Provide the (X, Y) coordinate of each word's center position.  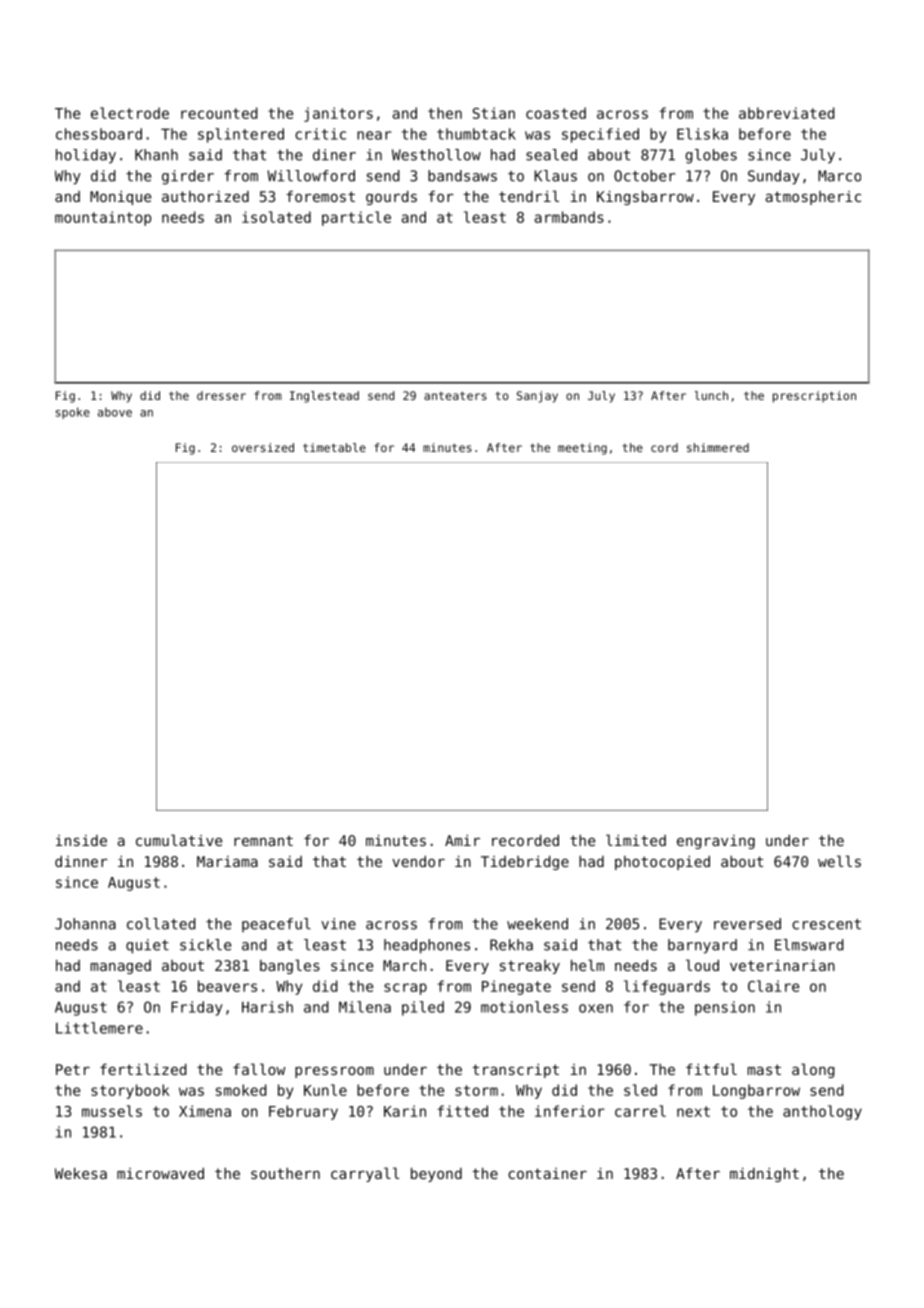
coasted (556, 113)
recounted (219, 113)
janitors (338, 114)
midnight (764, 1175)
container (547, 1173)
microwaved (160, 1173)
